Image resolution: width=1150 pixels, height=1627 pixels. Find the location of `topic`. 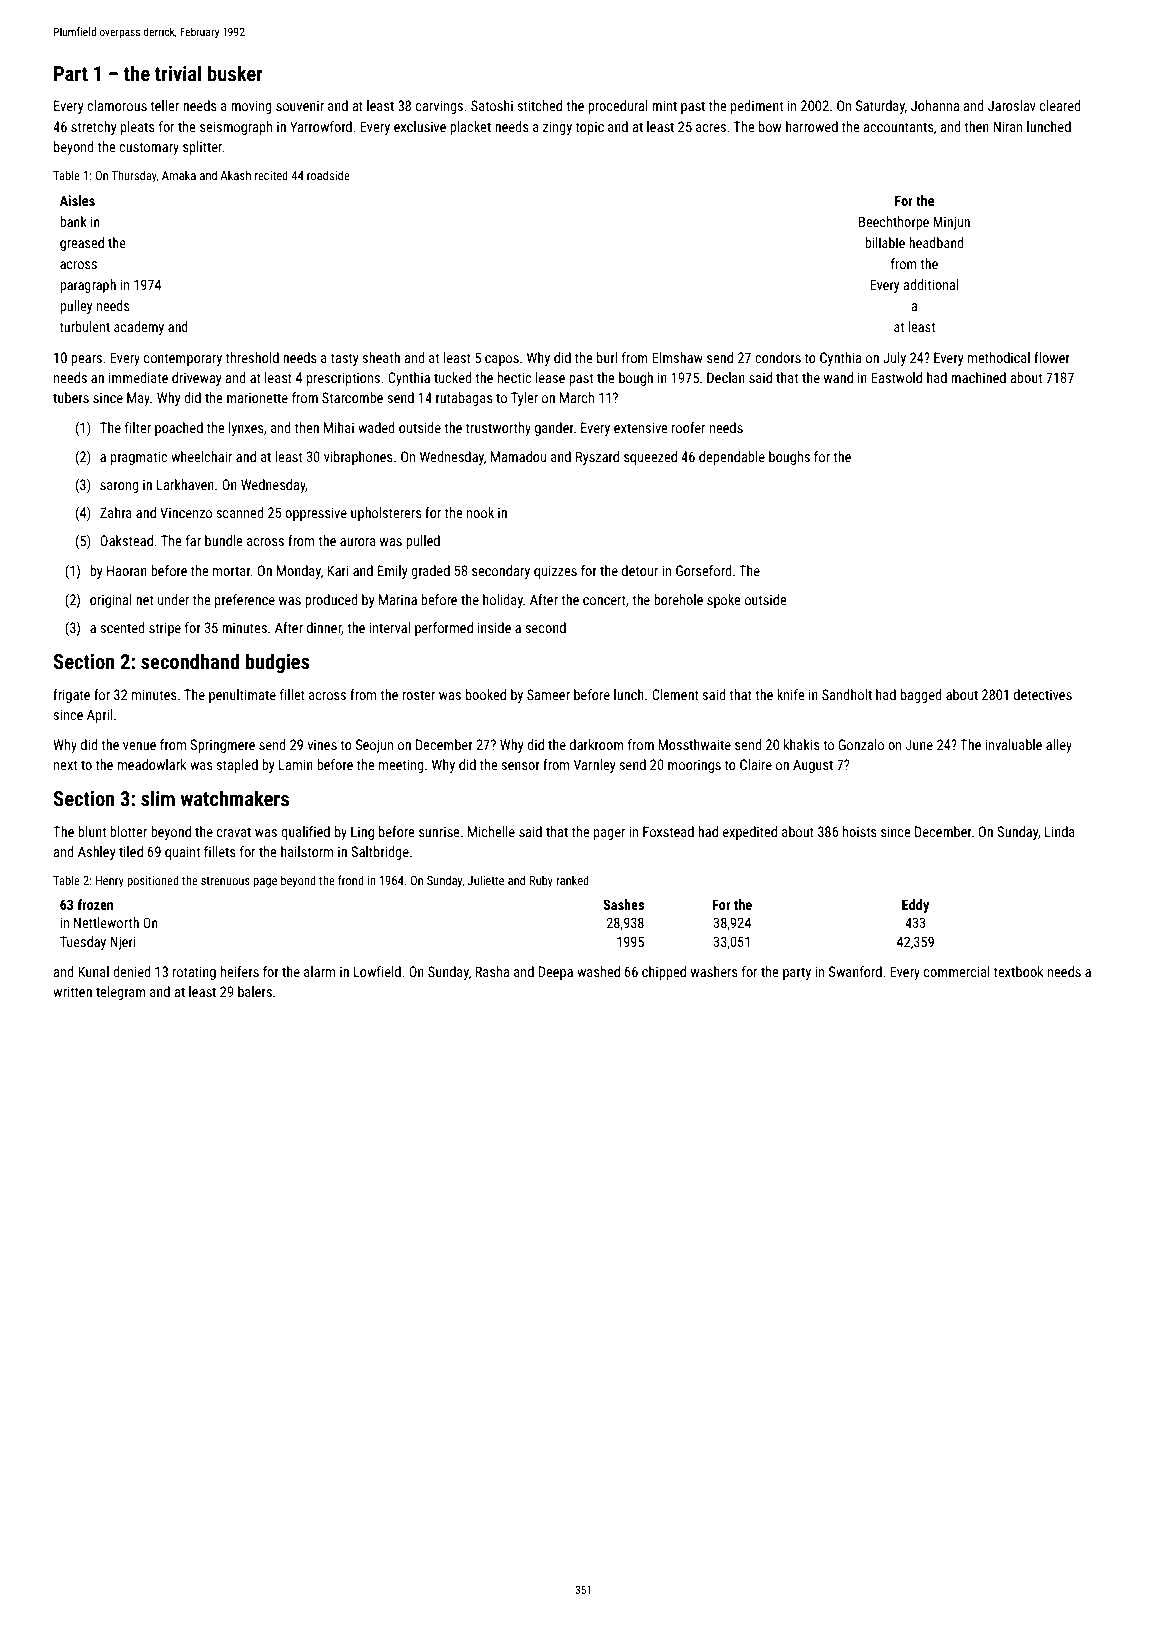

topic is located at coordinates (590, 128).
